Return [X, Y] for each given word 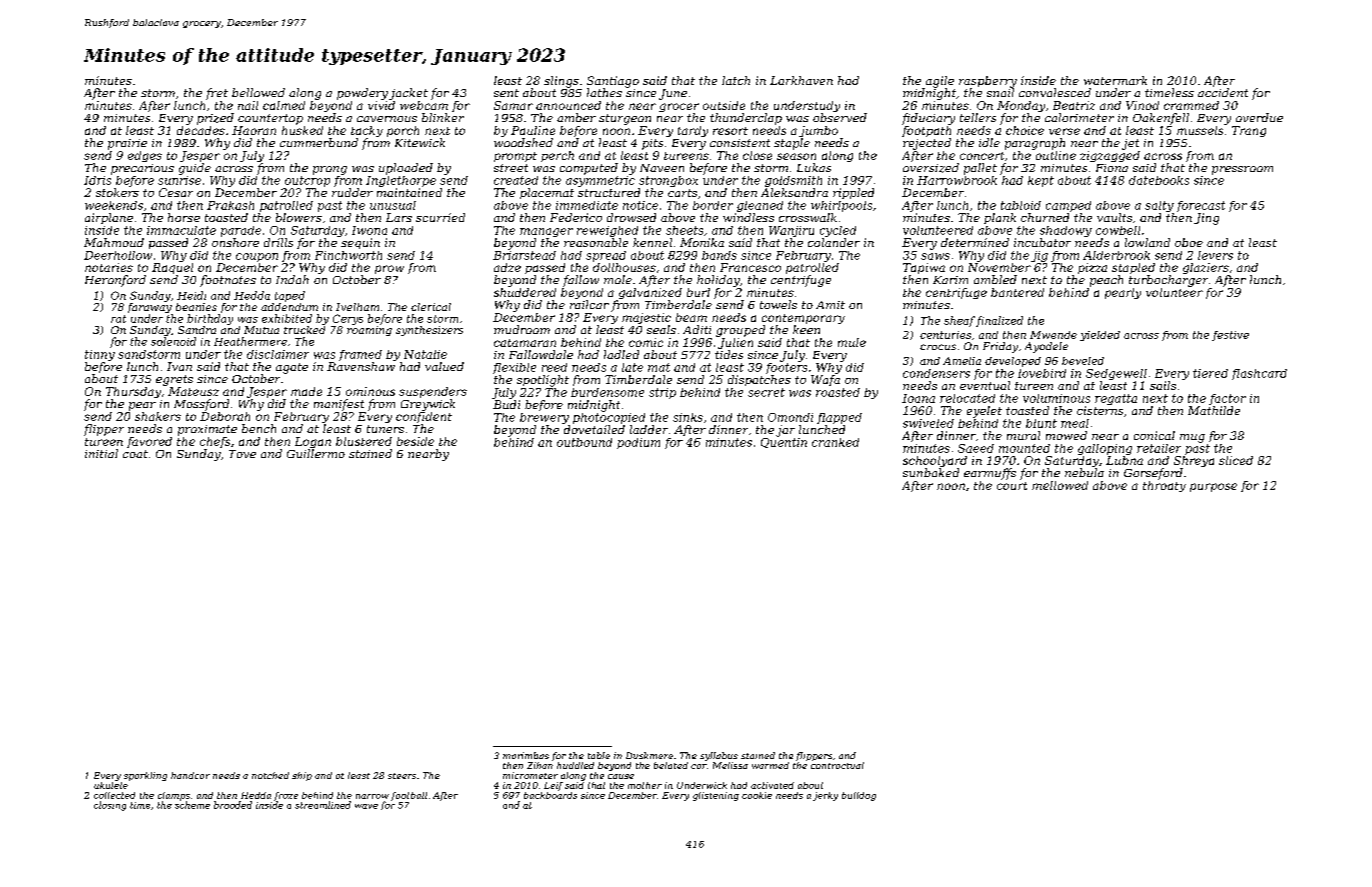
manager [546, 232]
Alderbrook [1116, 255]
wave [366, 806]
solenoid [173, 341]
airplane [109, 218]
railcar [589, 304]
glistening [716, 796]
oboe [1189, 242]
